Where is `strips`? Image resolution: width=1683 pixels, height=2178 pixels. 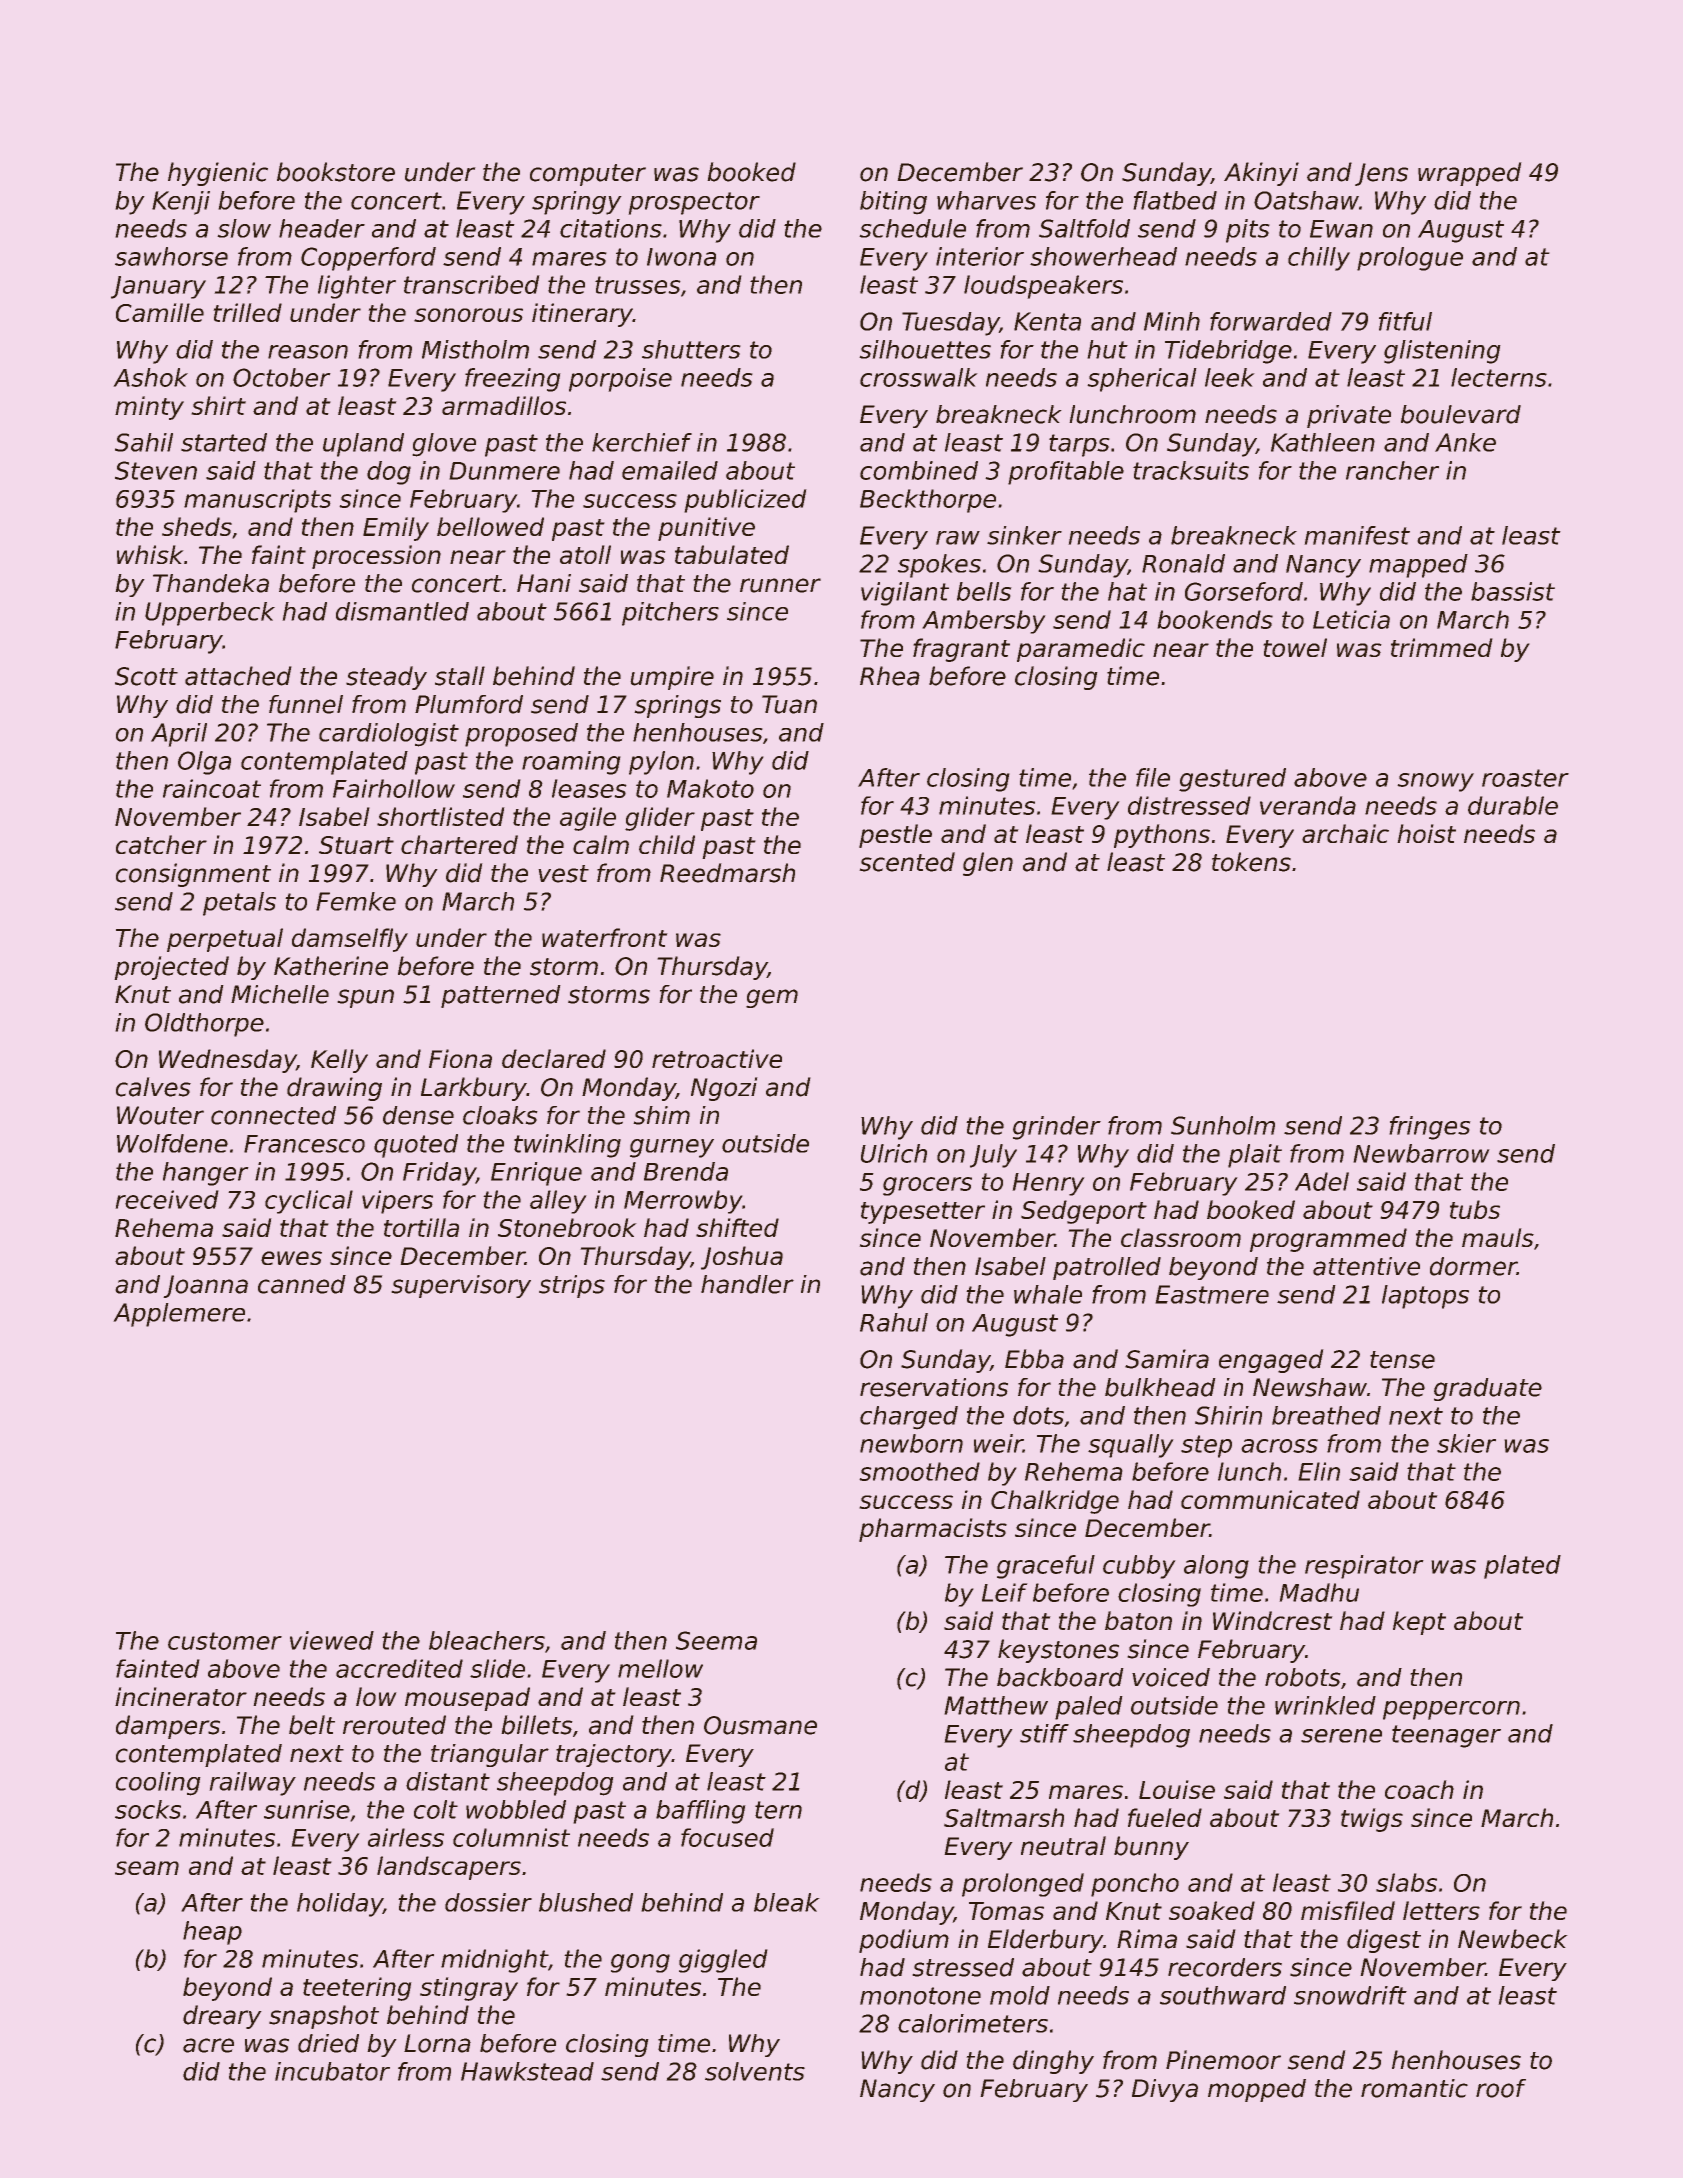
strips is located at coordinates (572, 1286).
